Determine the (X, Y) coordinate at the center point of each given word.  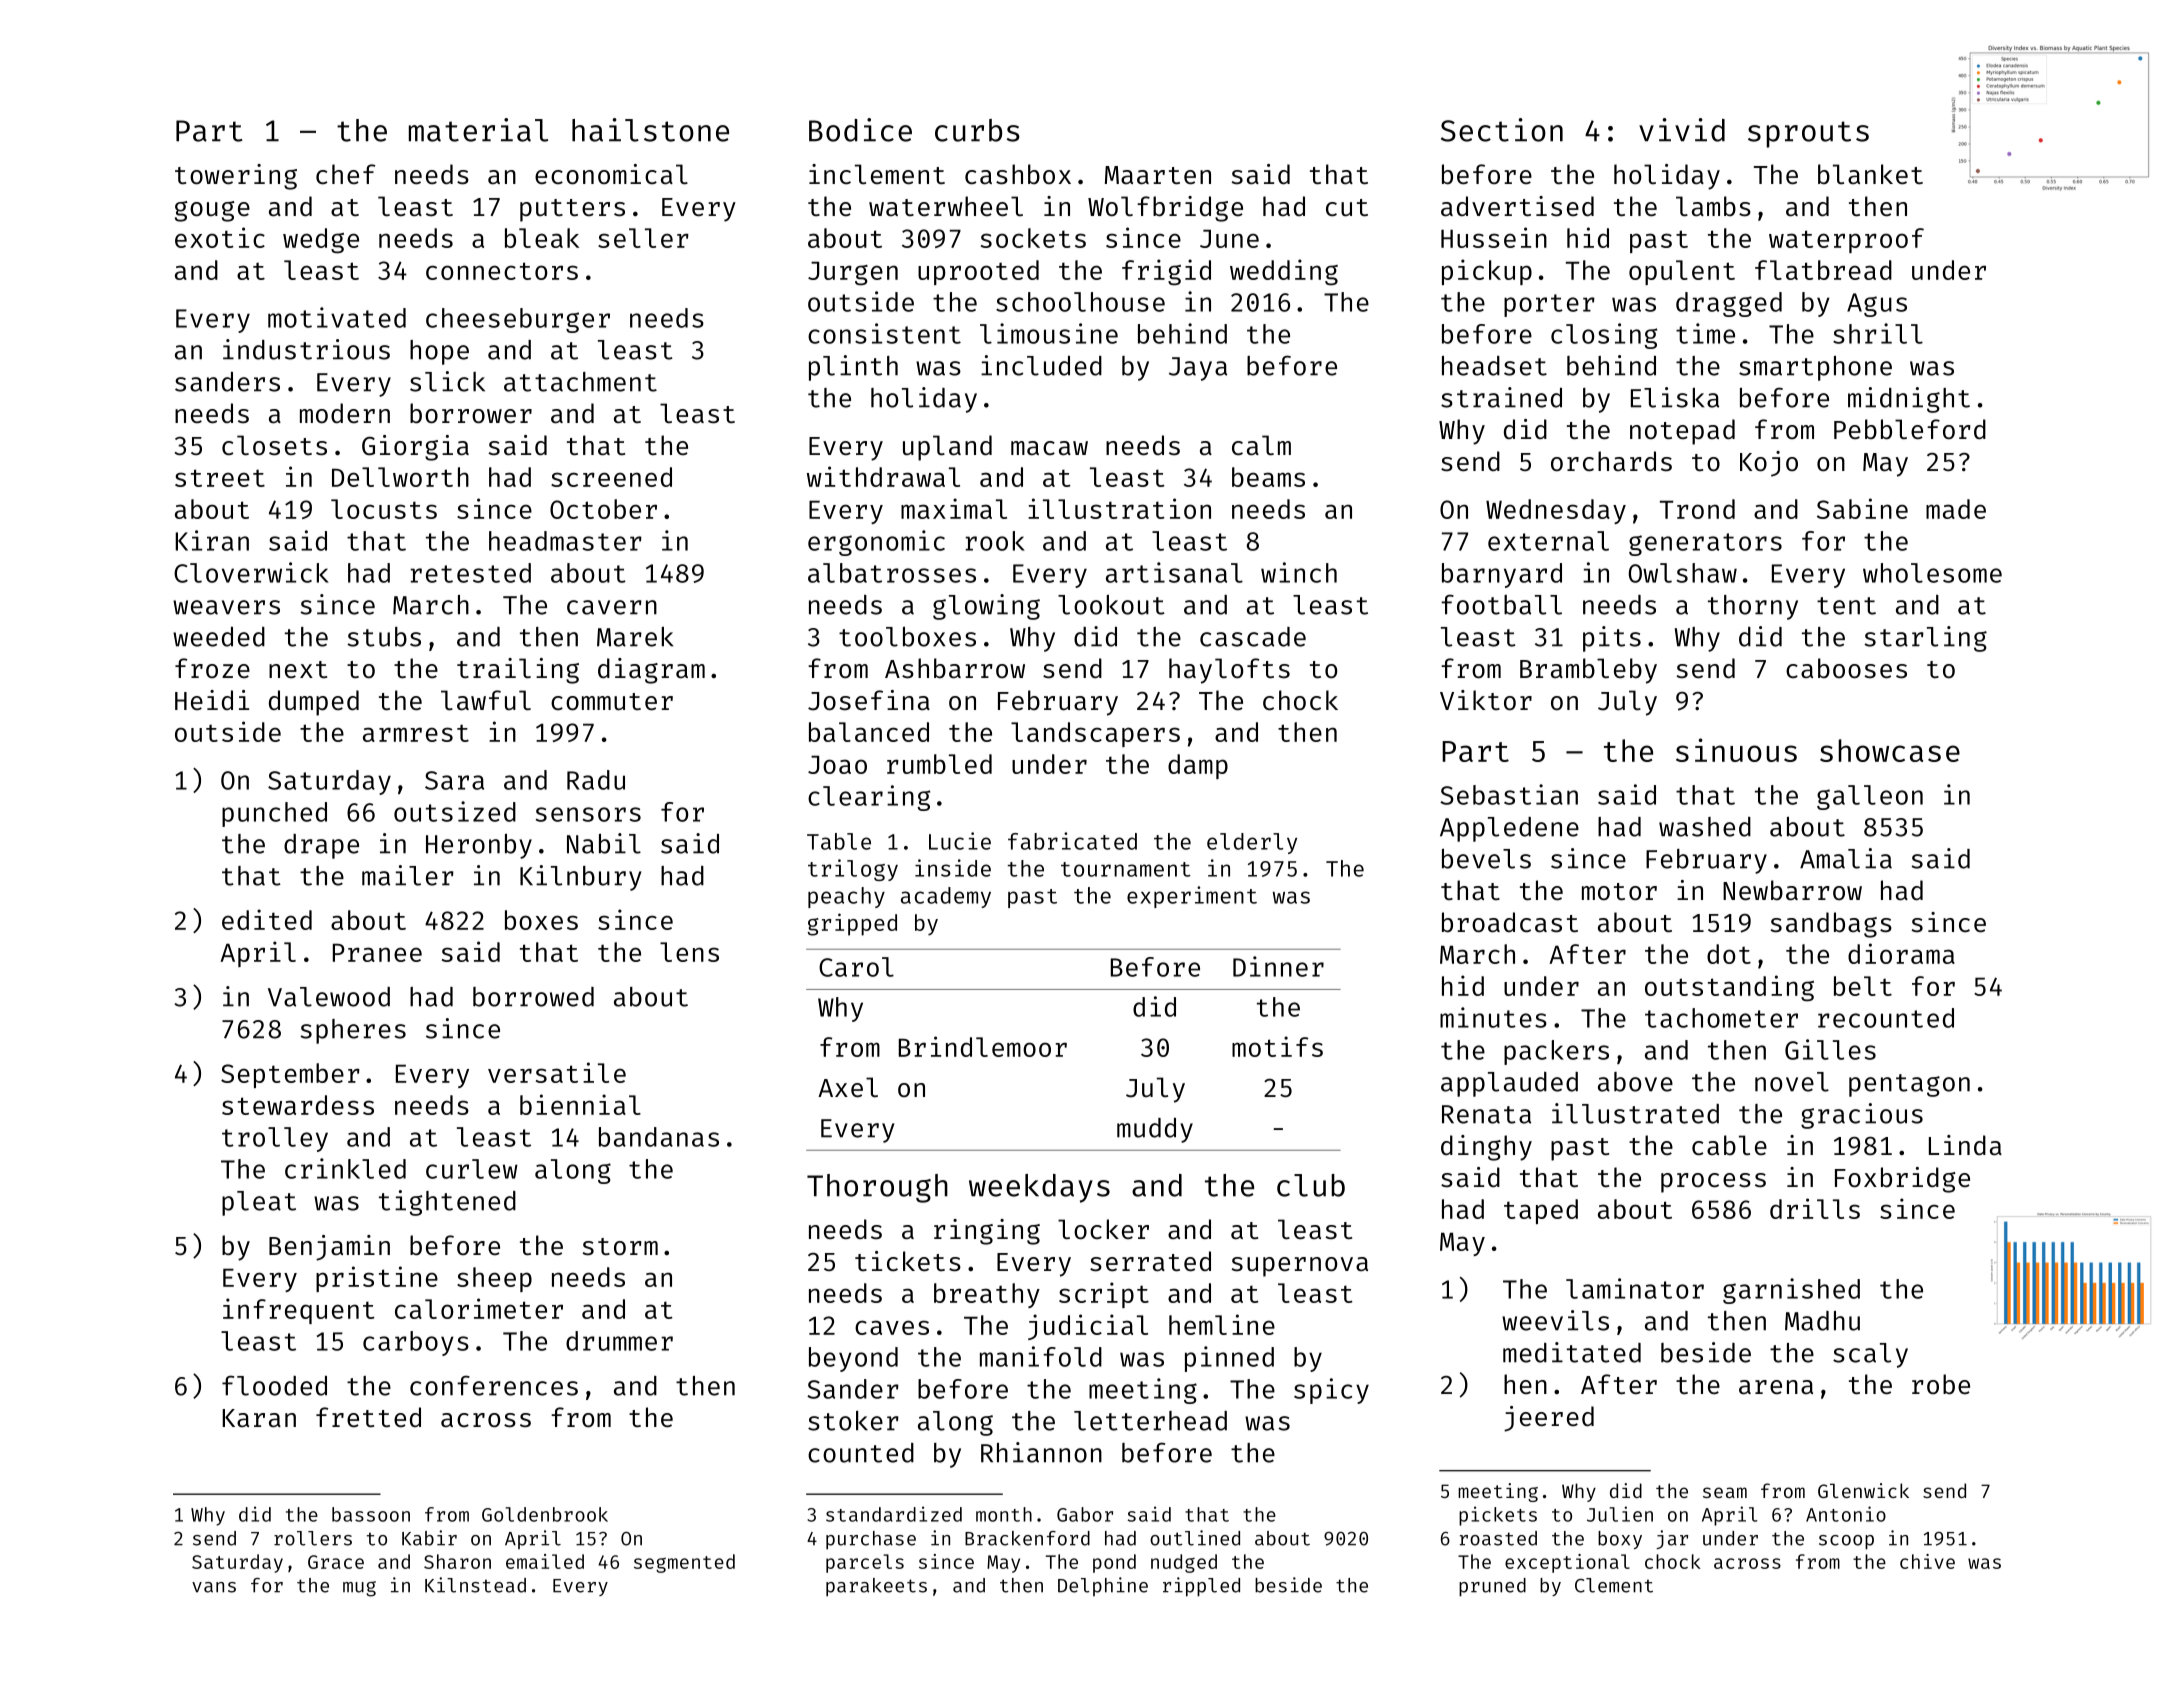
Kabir (429, 1538)
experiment (1192, 897)
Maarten (1158, 175)
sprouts (1808, 134)
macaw (1049, 448)
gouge (212, 211)
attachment (580, 382)
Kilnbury (580, 878)
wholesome (1932, 573)
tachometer (1721, 1018)
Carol (856, 967)
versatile (557, 1072)
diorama (1901, 953)
